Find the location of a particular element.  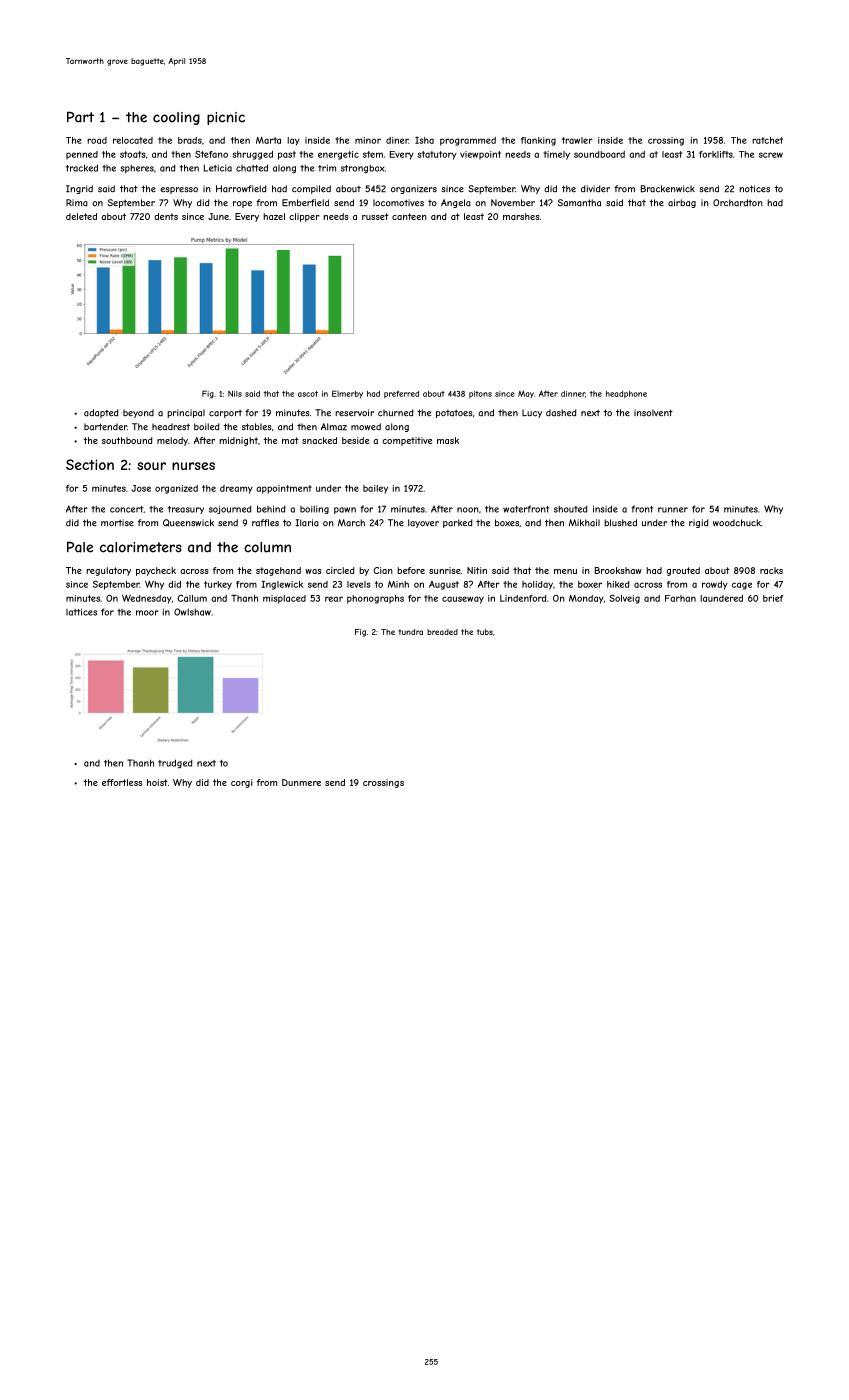

ratchet is located at coordinates (767, 140).
